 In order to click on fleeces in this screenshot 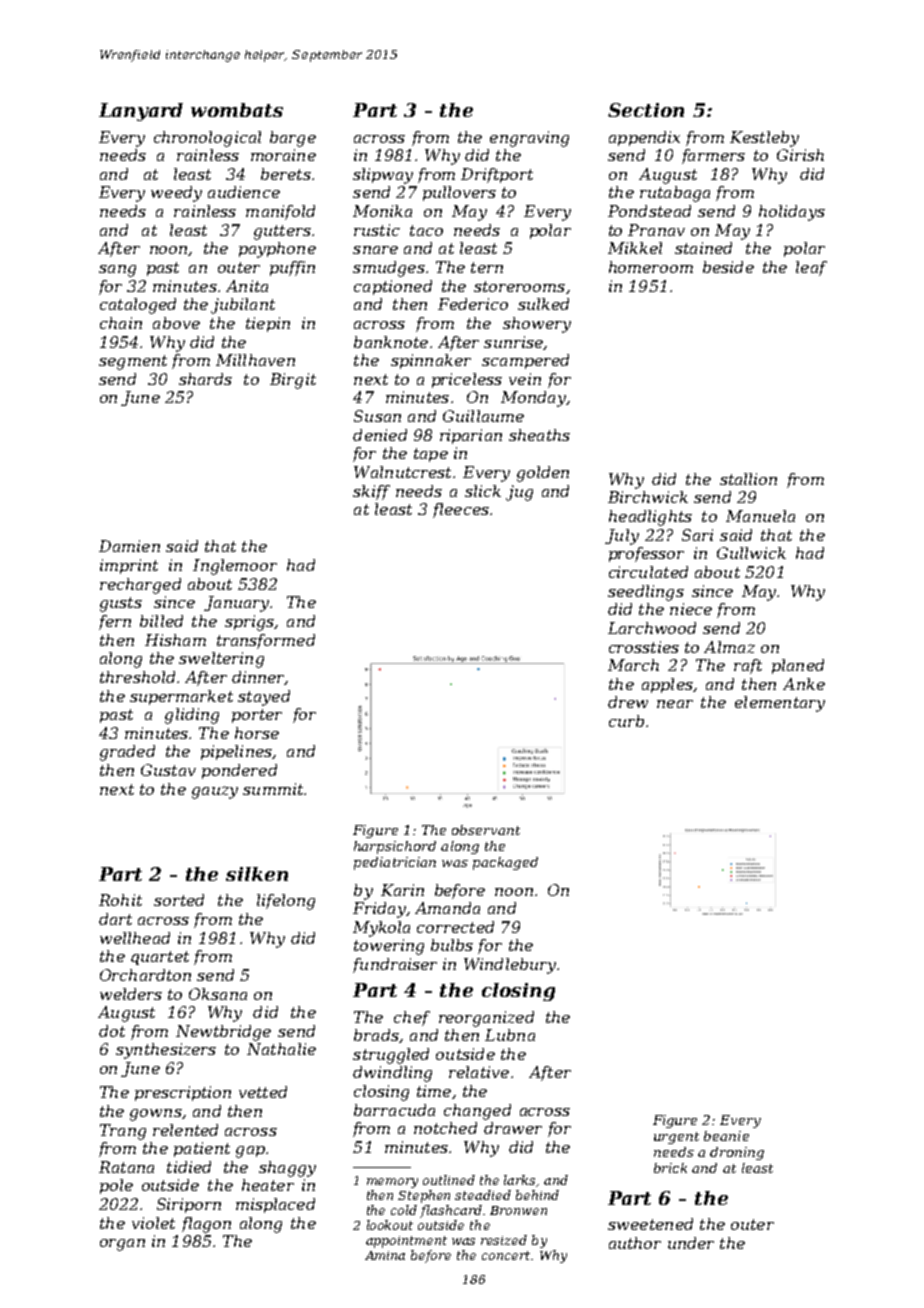, I will do `click(461, 510)`.
